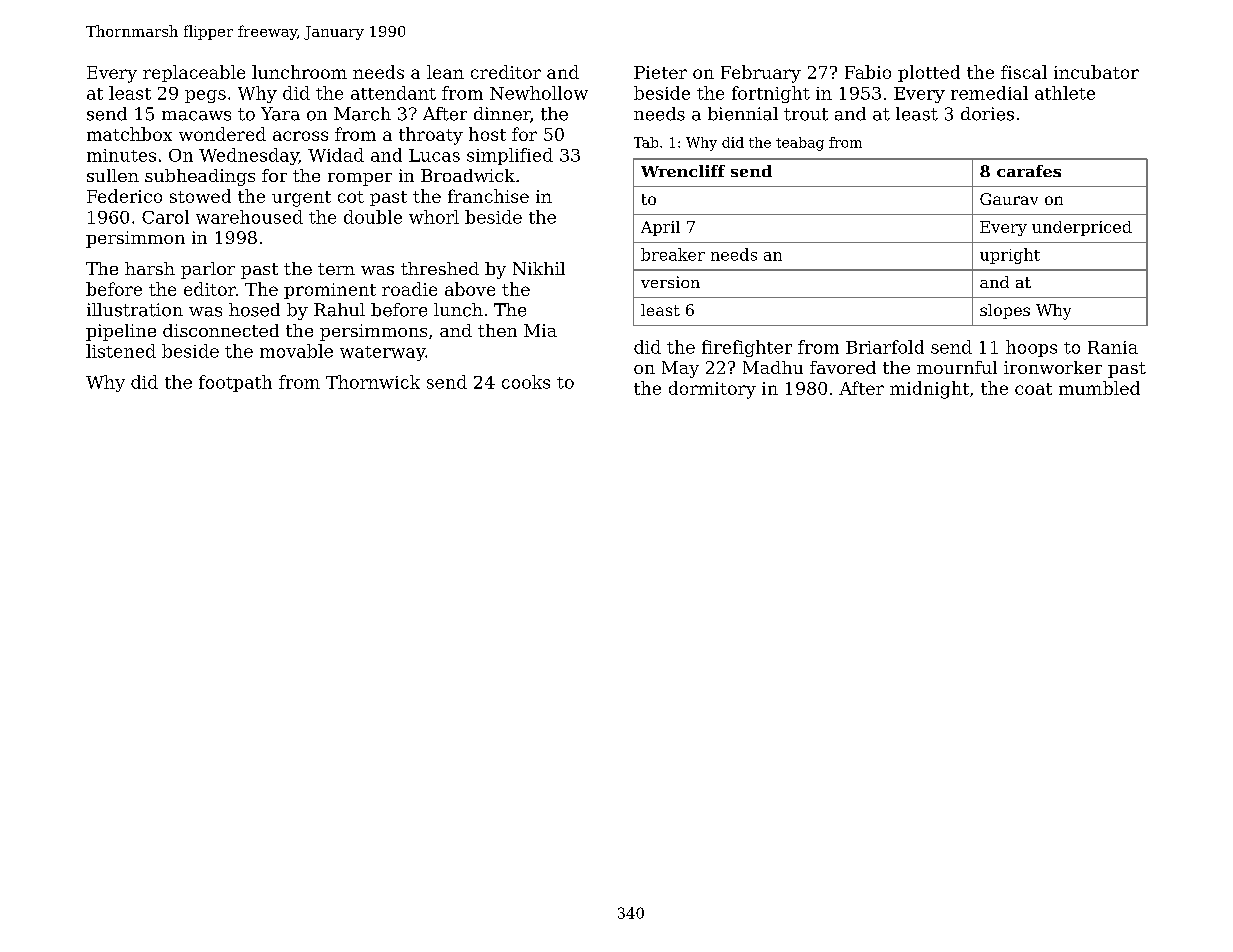 This screenshot has height=952, width=1233. Describe the element at coordinates (502, 114) in the screenshot. I see `dinner` at that location.
